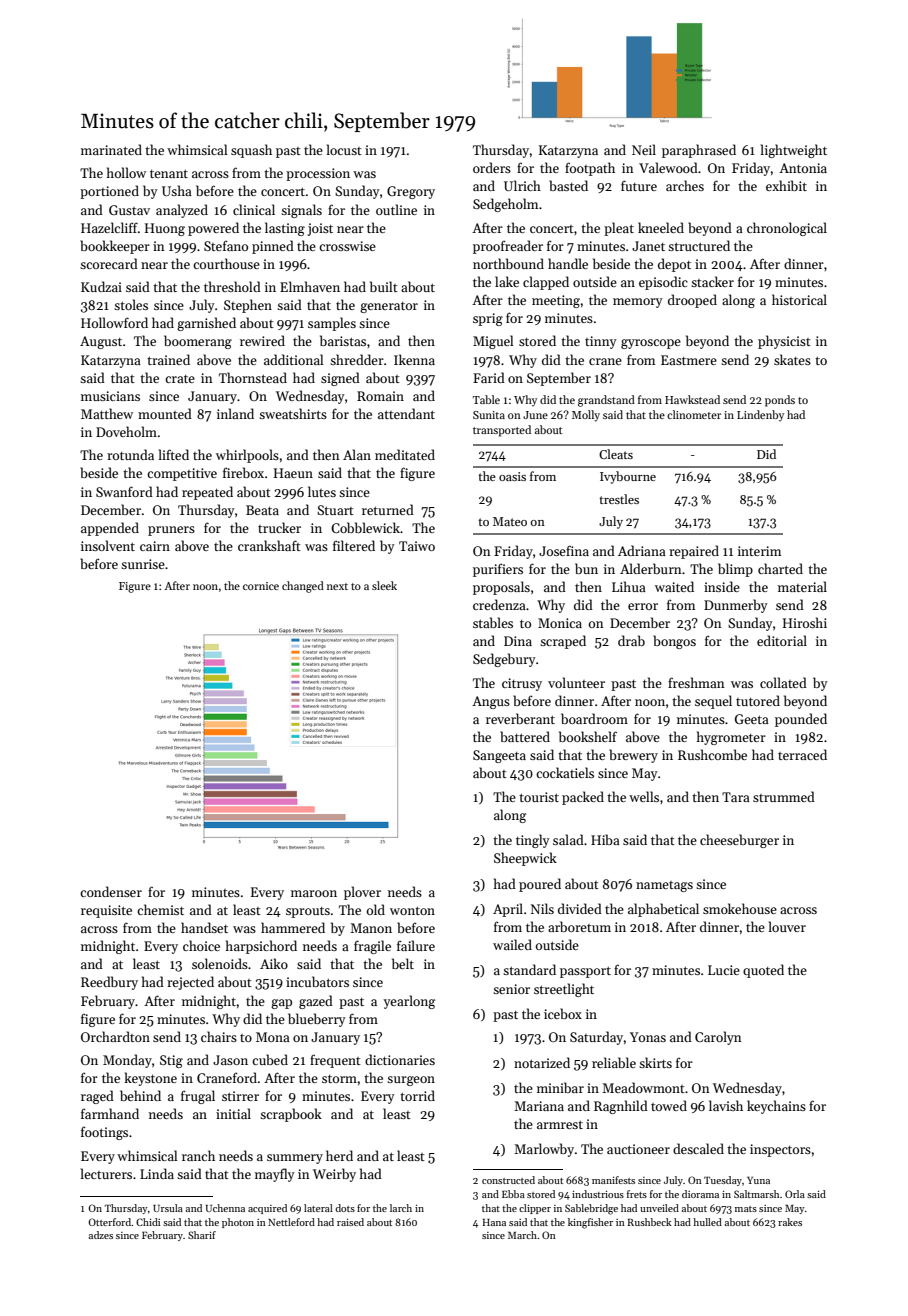 This screenshot has height=1316, width=908. What do you see at coordinates (202, 1235) in the screenshot?
I see `Sharif` at bounding box center [202, 1235].
